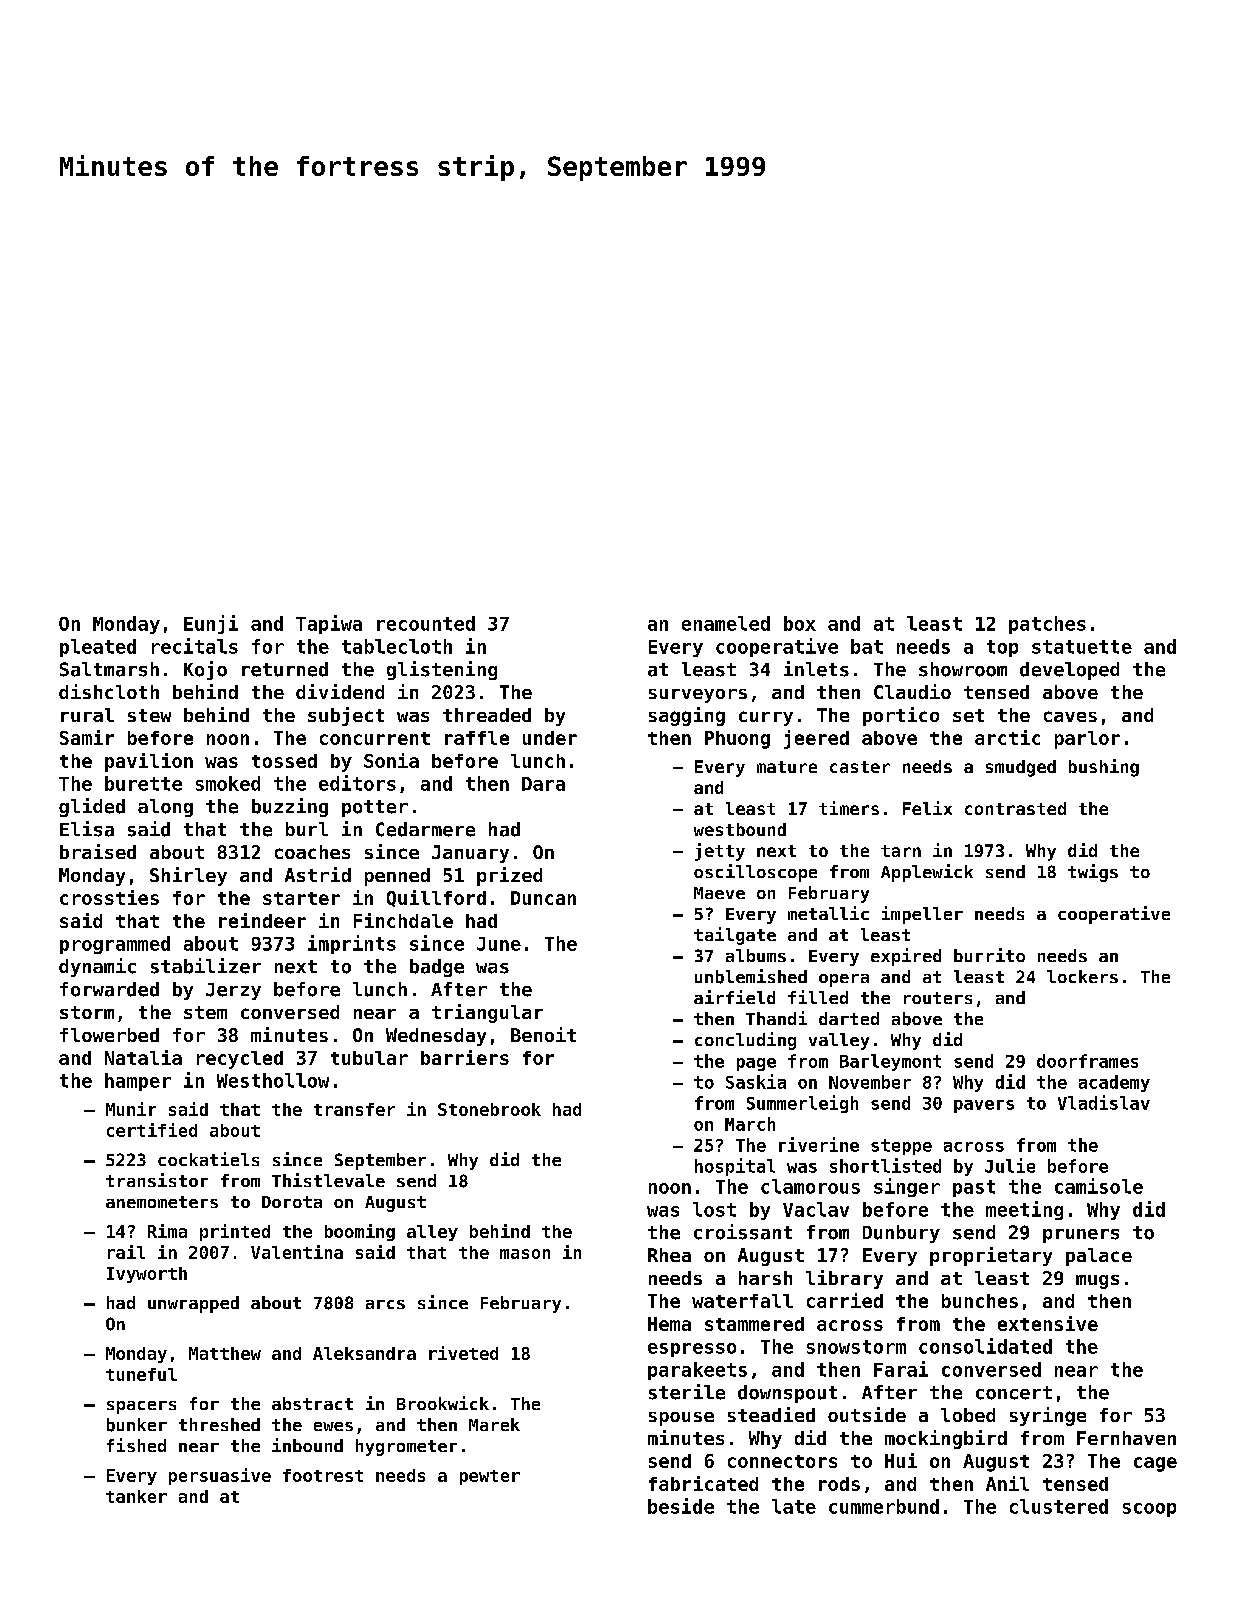 This image has height=1604, width=1240. Describe the element at coordinates (985, 1346) in the image. I see `consolidated` at that location.
